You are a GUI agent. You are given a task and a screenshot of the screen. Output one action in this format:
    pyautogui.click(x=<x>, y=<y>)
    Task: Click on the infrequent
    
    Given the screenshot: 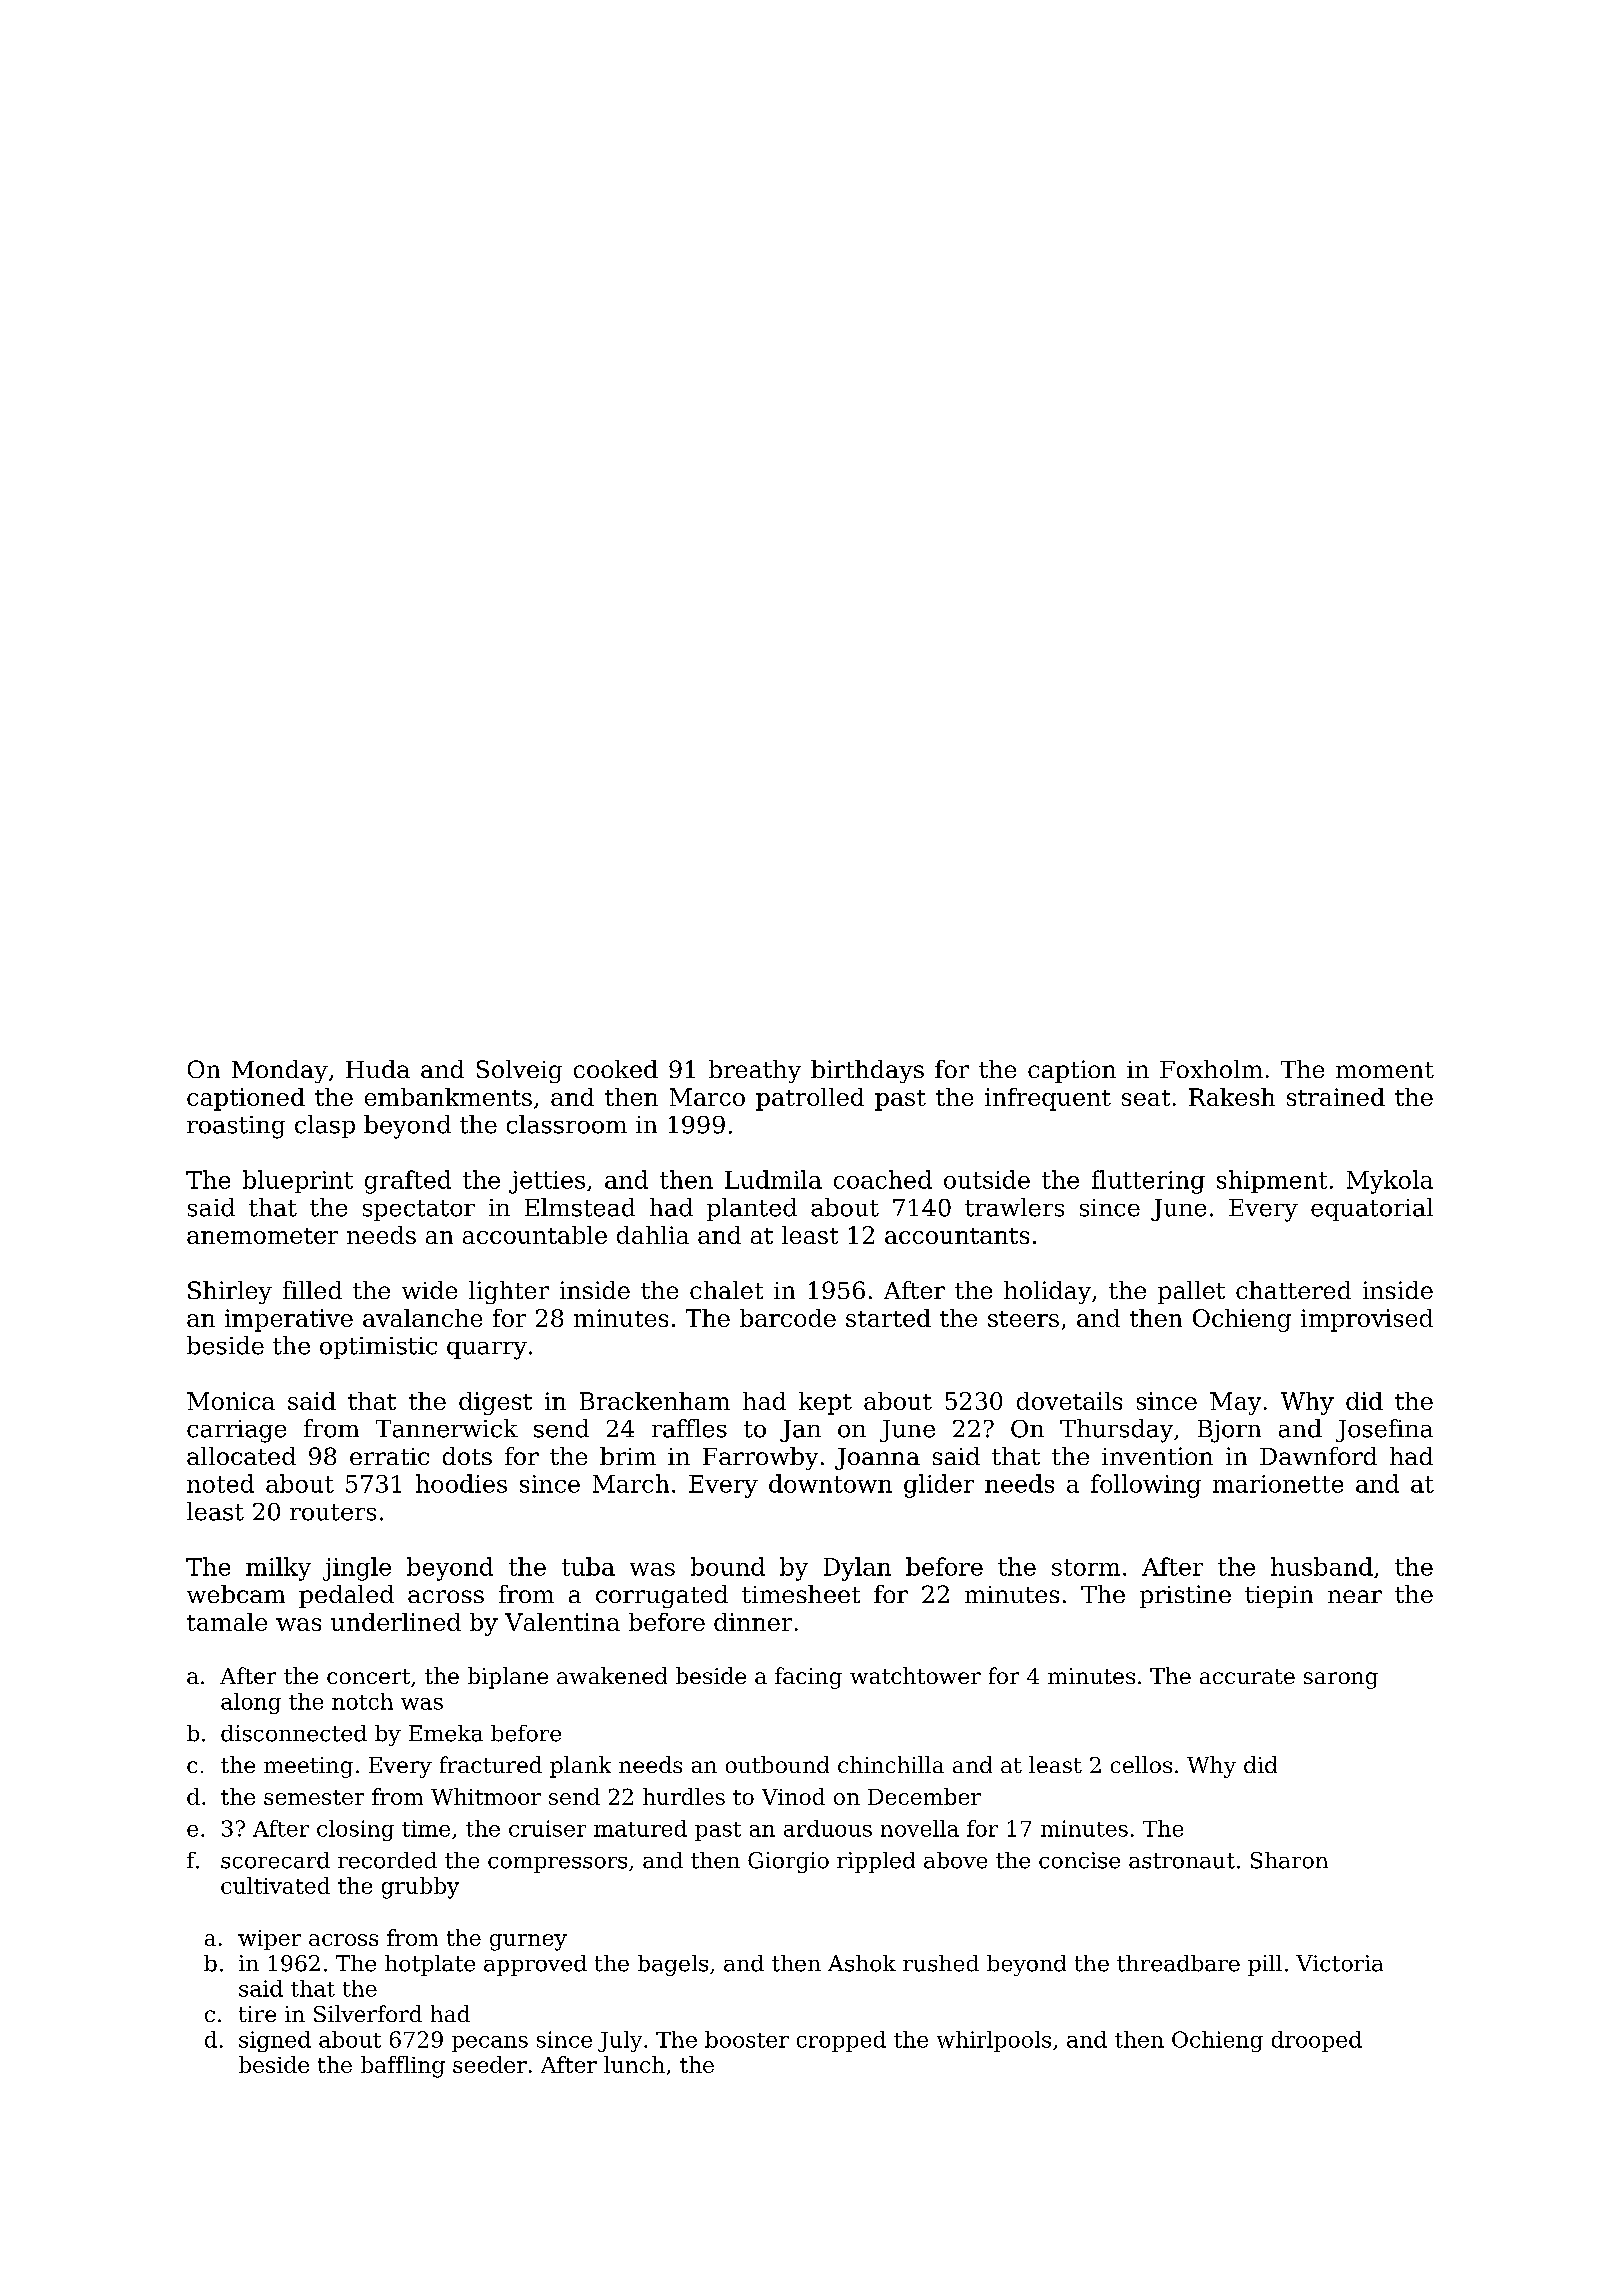 What is the action you would take?
    pyautogui.click(x=1048, y=1099)
